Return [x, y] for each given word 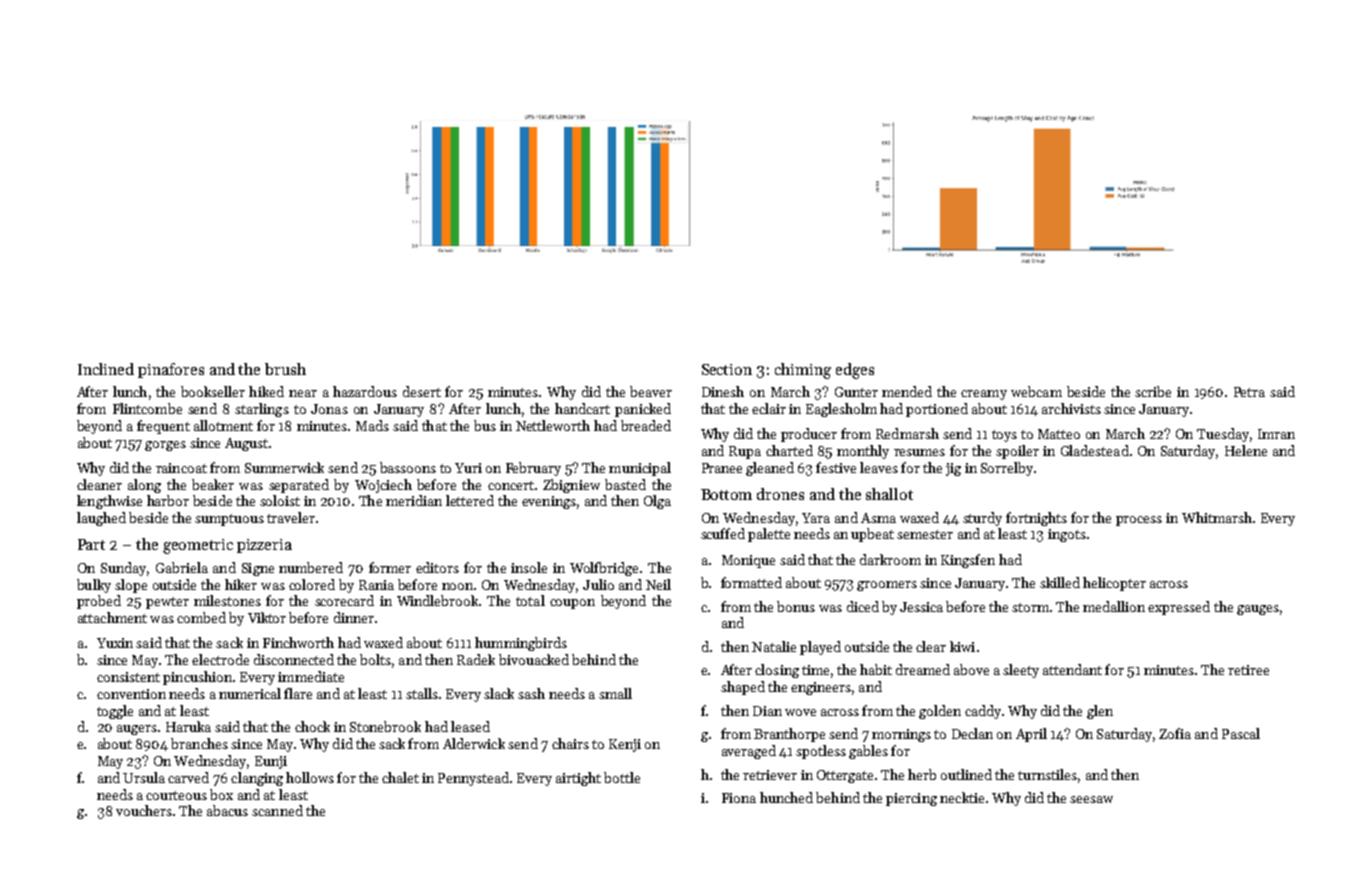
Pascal [1241, 733]
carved [188, 777]
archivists [1071, 408]
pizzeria [264, 546]
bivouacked [534, 659]
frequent [163, 427]
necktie [962, 797]
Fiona [739, 798]
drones [780, 494]
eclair [769, 408]
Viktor [267, 617]
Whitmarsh [1217, 517]
